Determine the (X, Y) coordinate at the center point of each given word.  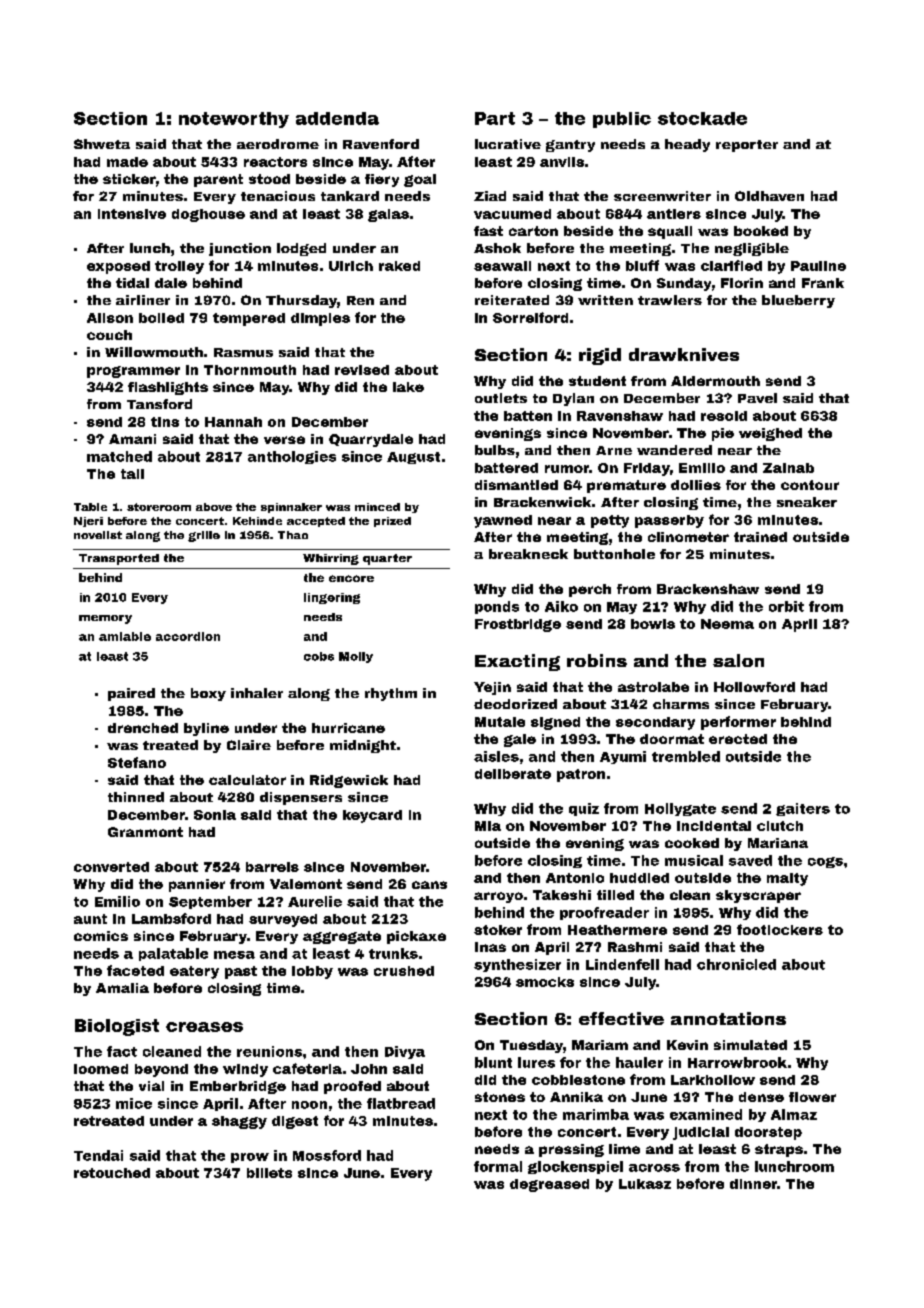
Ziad (490, 196)
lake (408, 387)
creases (204, 1027)
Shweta (102, 144)
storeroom (159, 507)
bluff (642, 265)
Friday (647, 469)
